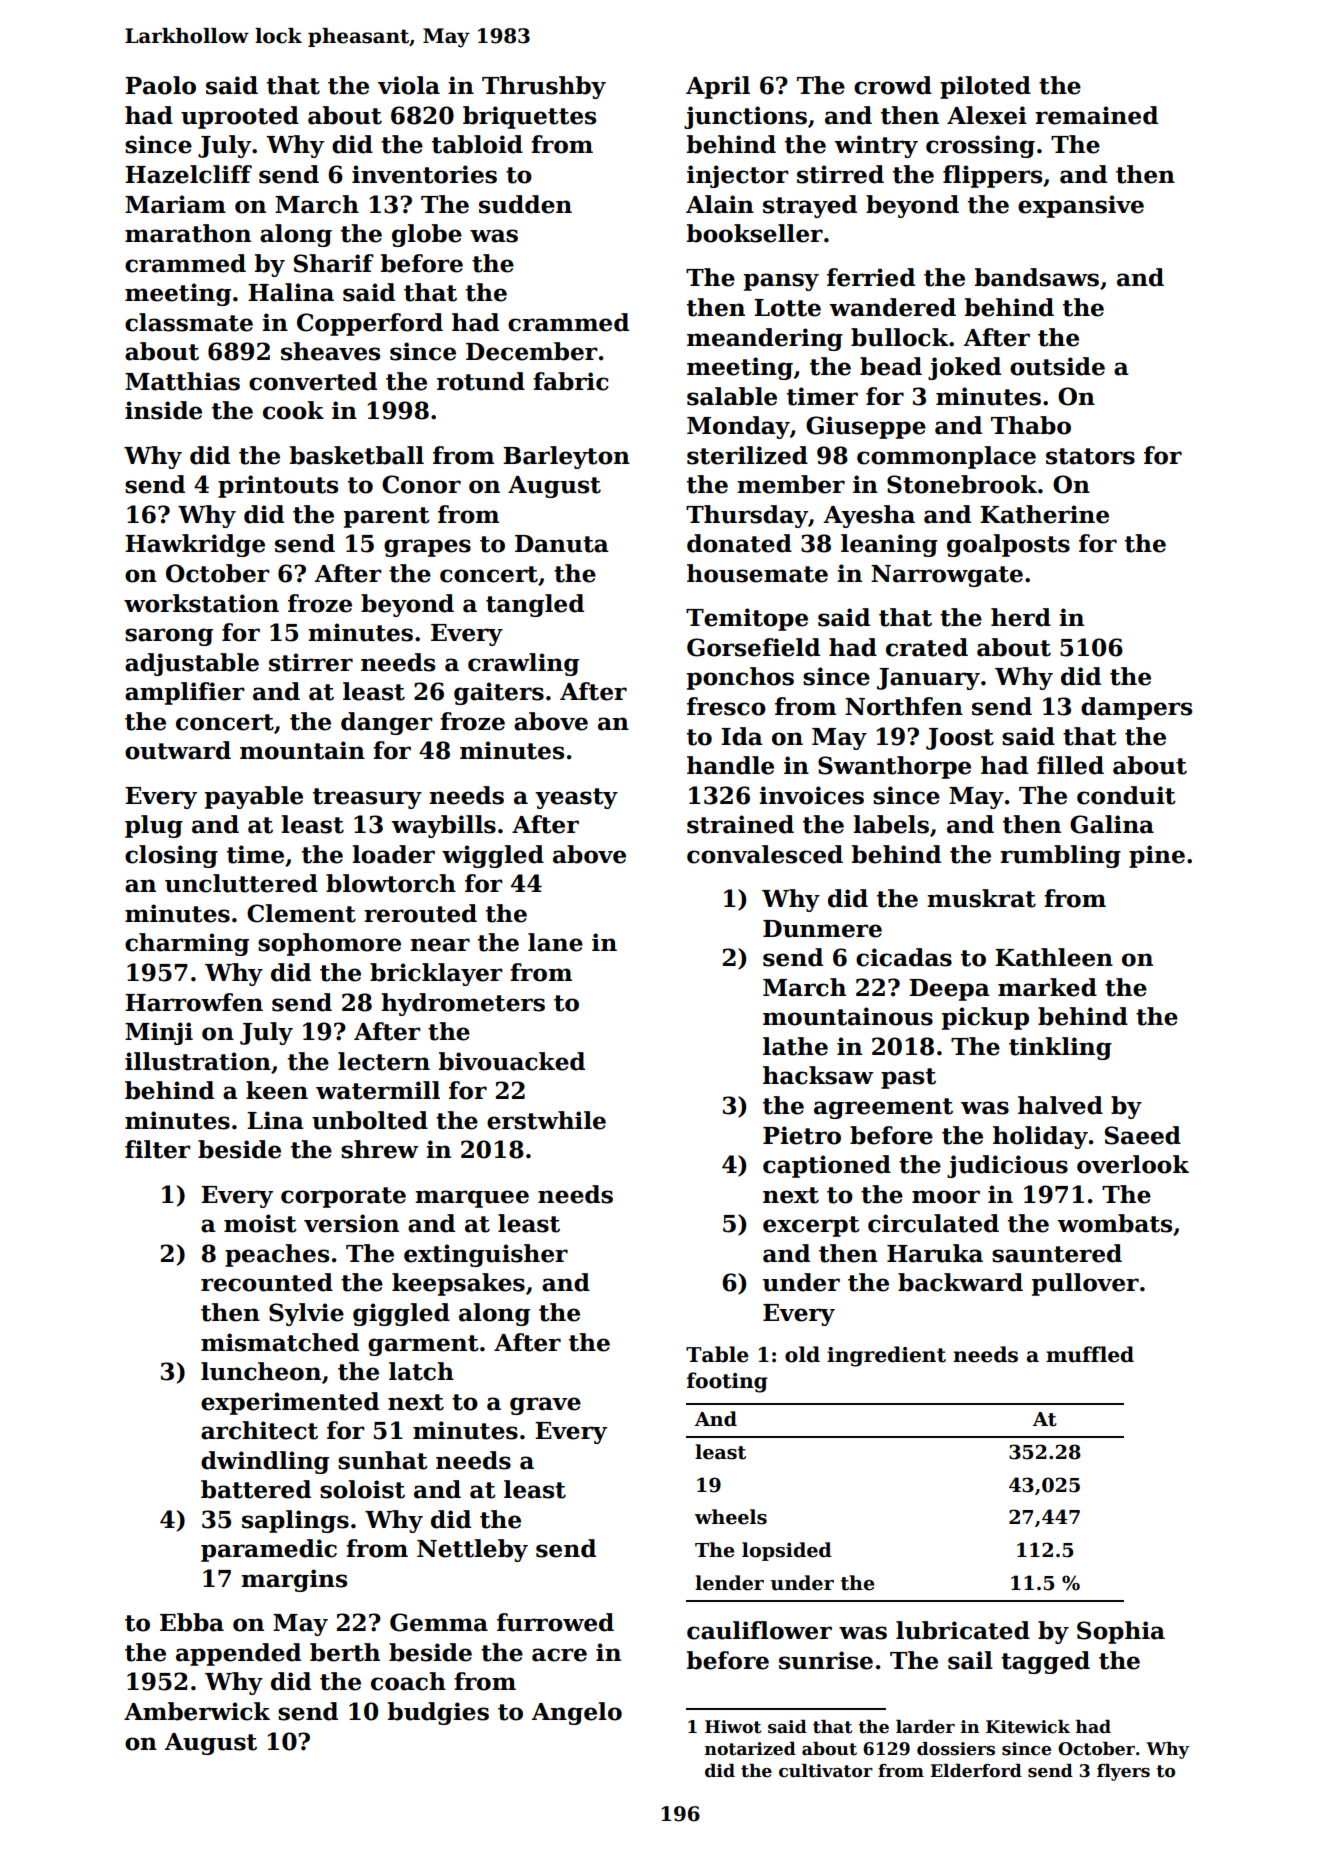  Describe the element at coordinates (559, 1655) in the screenshot. I see `acre` at that location.
